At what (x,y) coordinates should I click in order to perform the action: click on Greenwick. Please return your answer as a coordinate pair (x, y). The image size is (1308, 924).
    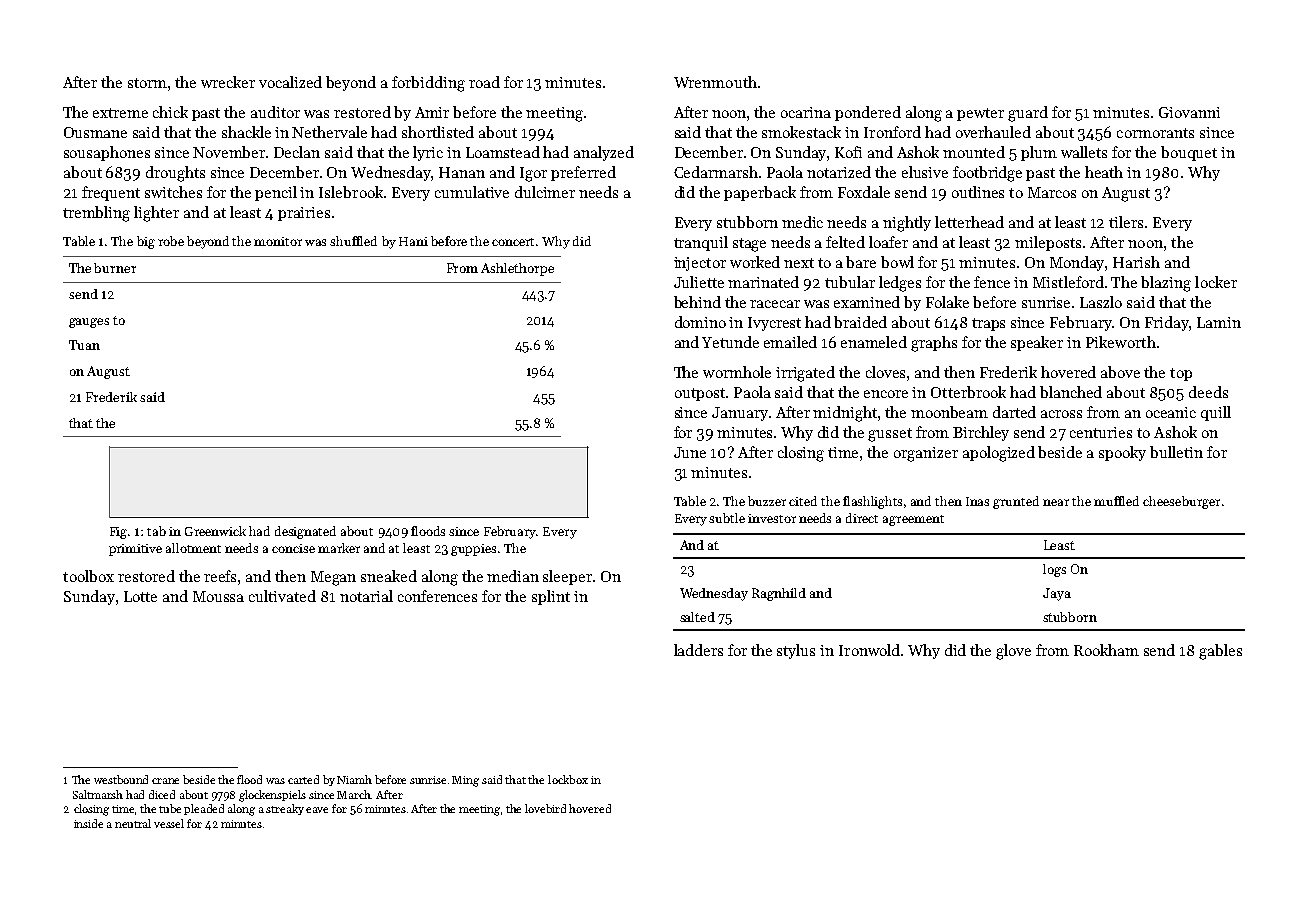
    Looking at the image, I should click on (215, 531).
